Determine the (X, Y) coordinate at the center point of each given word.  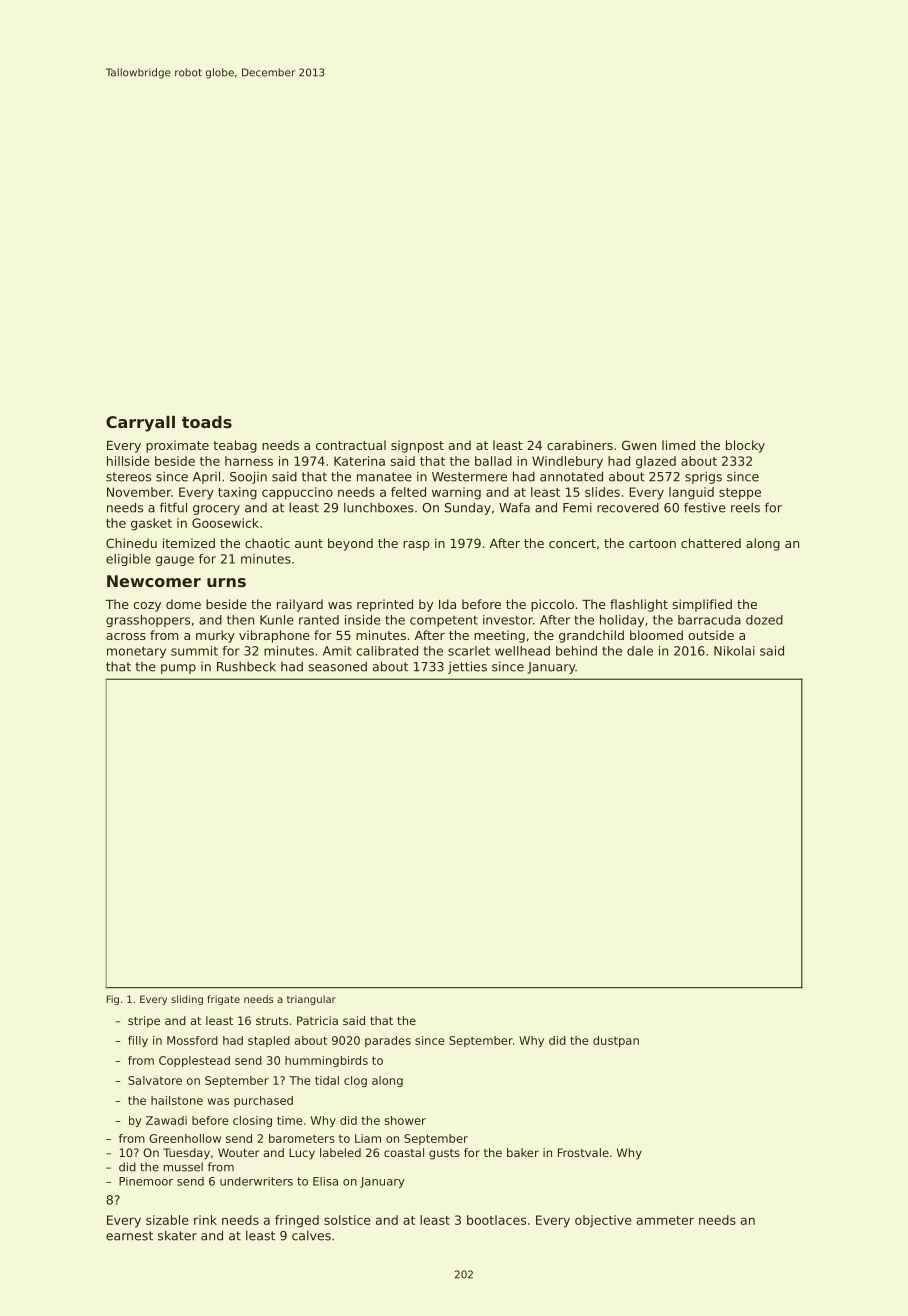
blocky (745, 446)
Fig (112, 1000)
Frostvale (583, 1152)
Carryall (140, 424)
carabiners (580, 445)
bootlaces (496, 1220)
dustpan (616, 1041)
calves (311, 1235)
